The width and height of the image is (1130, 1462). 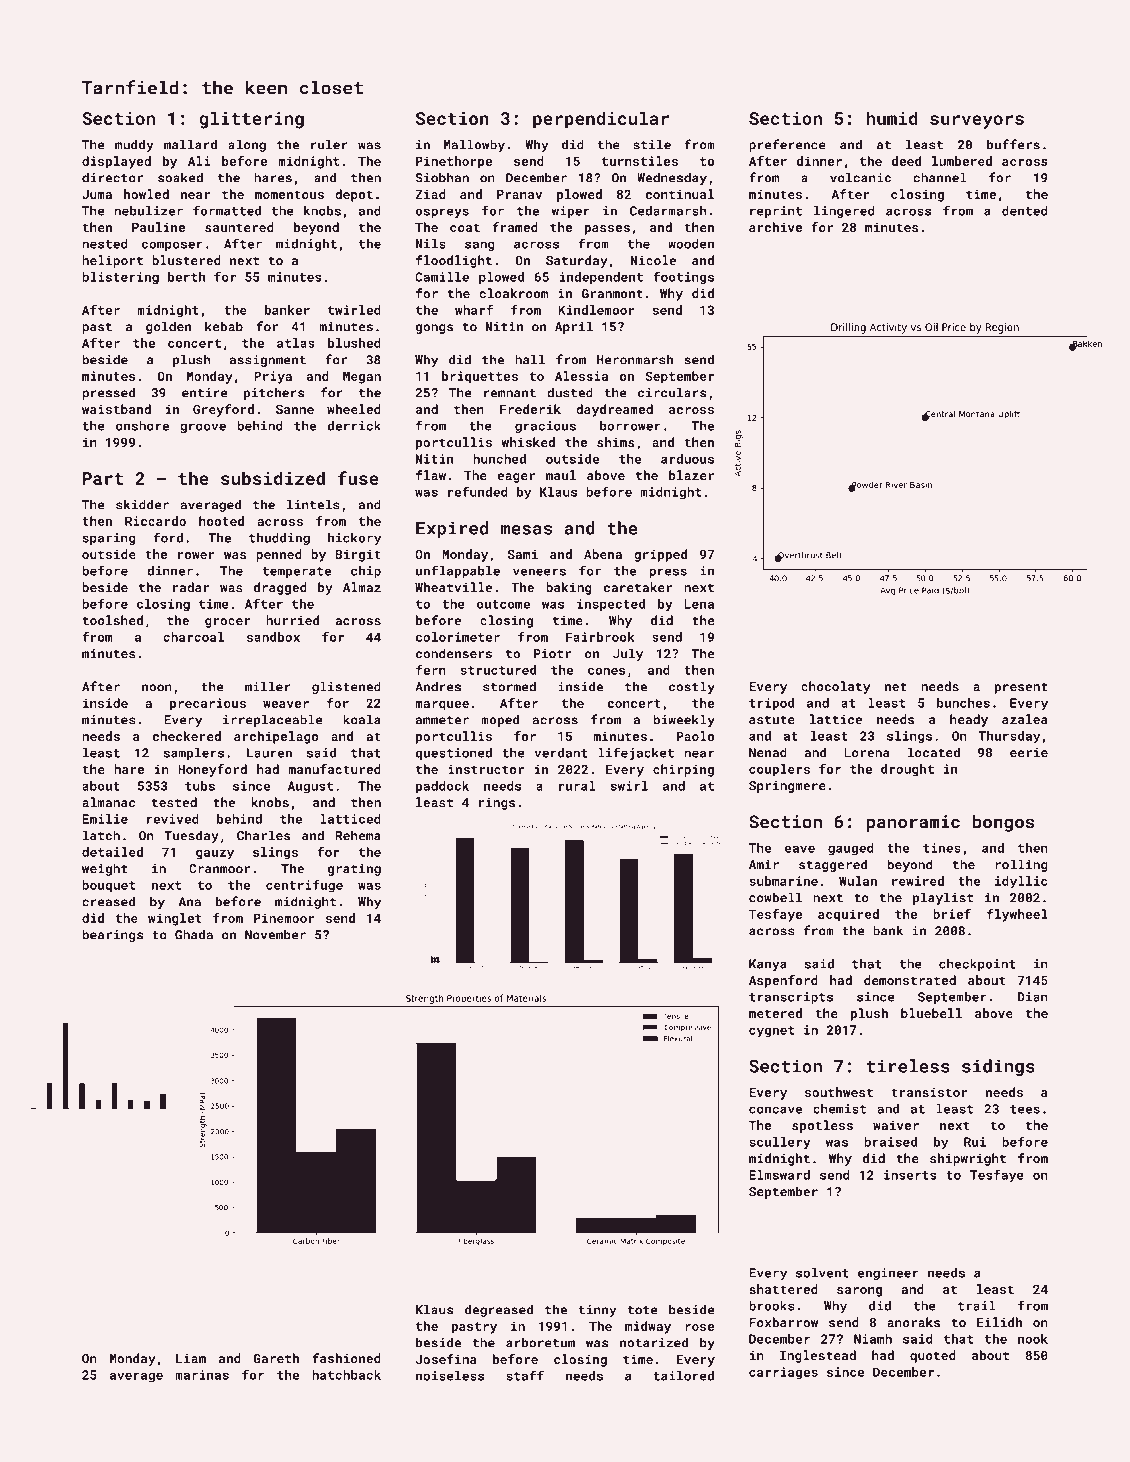 What do you see at coordinates (346, 1375) in the image?
I see `hatchback` at bounding box center [346, 1375].
